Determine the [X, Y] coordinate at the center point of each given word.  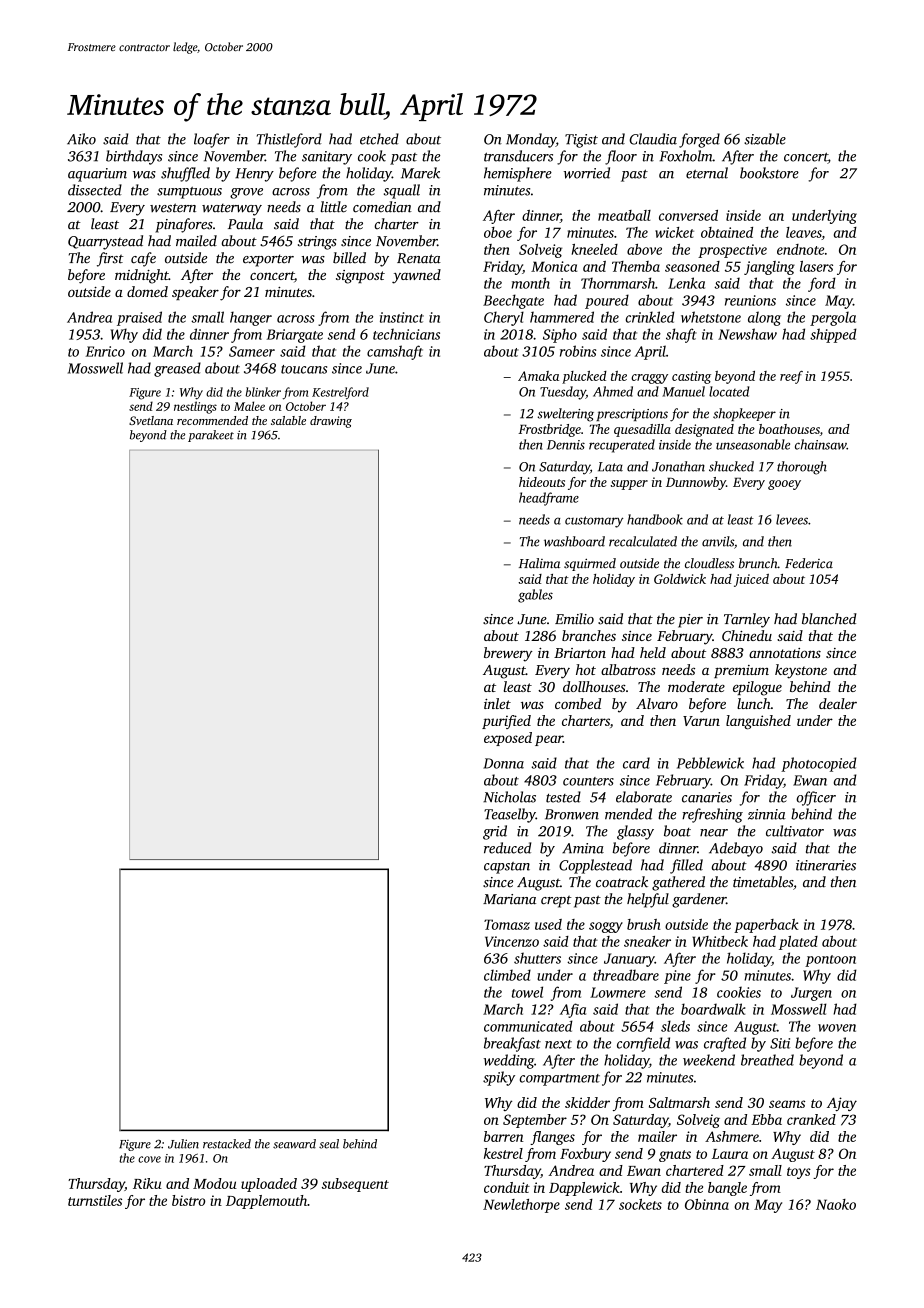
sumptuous [189, 193]
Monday [531, 140]
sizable [765, 139]
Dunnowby [696, 483]
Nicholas [509, 797]
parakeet [211, 436]
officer [816, 798]
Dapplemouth [266, 1202]
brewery [508, 654]
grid [495, 832]
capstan [507, 868]
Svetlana [151, 420]
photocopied [818, 764]
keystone [801, 671]
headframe [549, 499]
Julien [183, 1144]
